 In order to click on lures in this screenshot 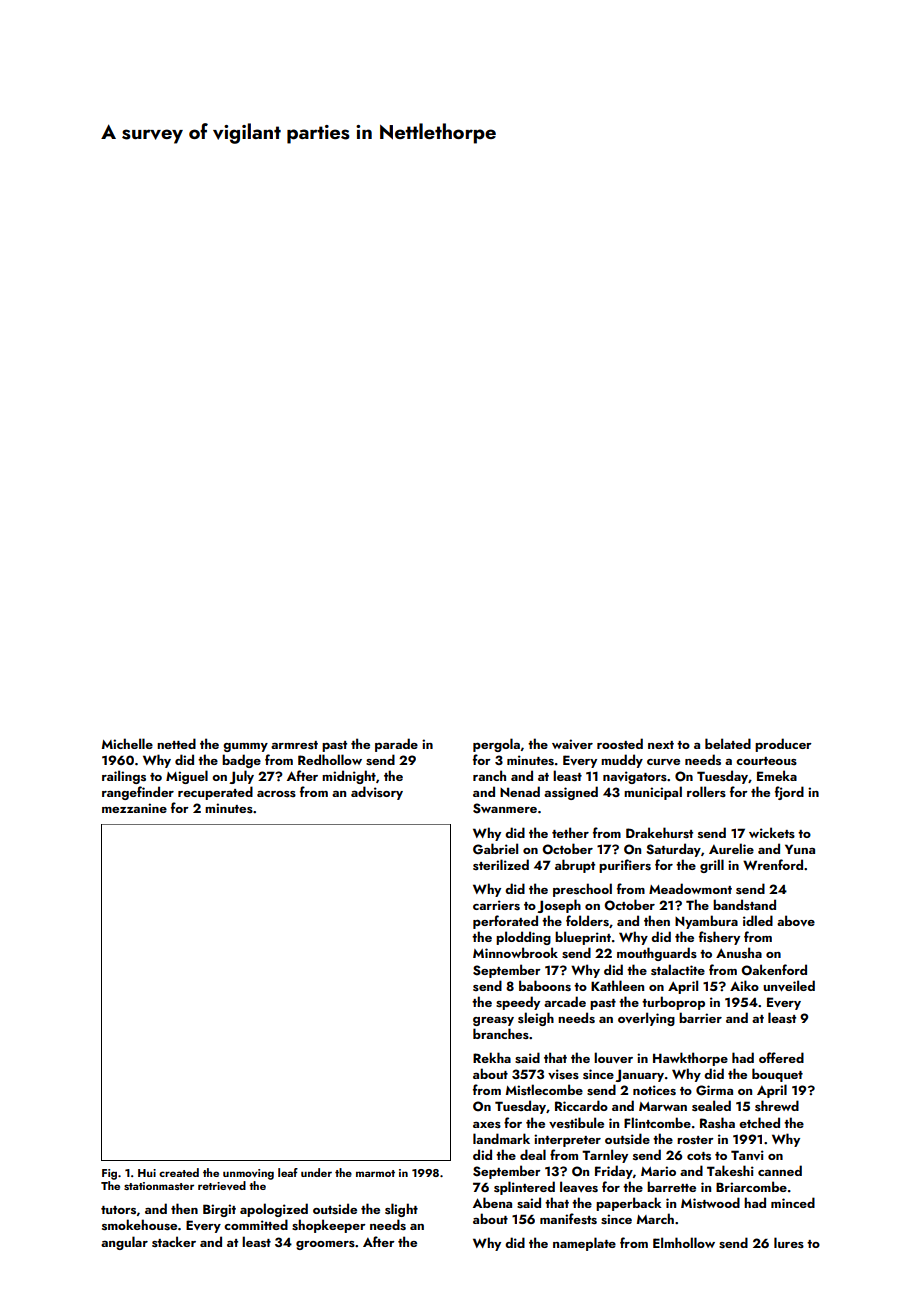, I will do `click(789, 1242)`.
